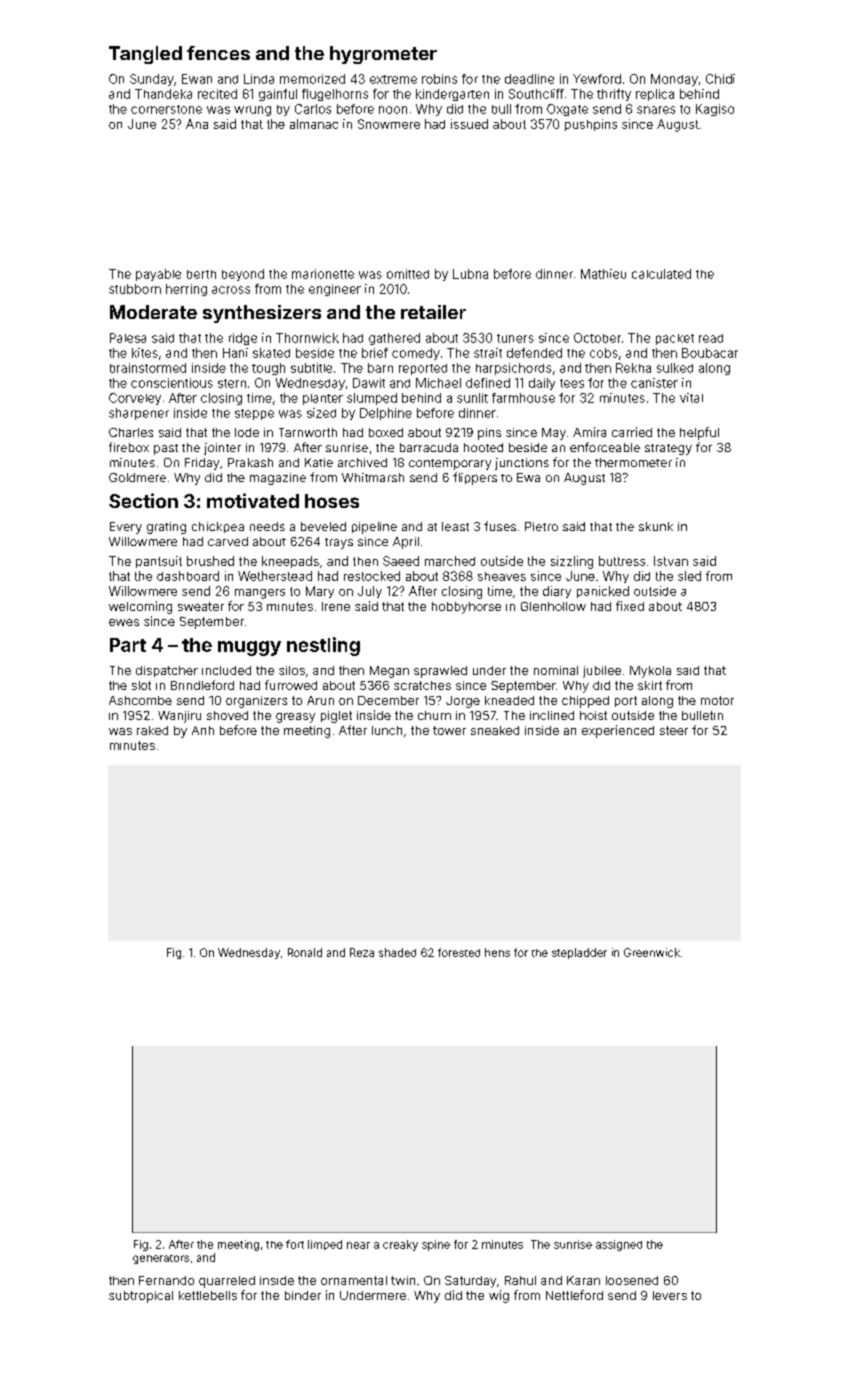 The height and width of the page is (1400, 849). I want to click on fort, so click(295, 1244).
